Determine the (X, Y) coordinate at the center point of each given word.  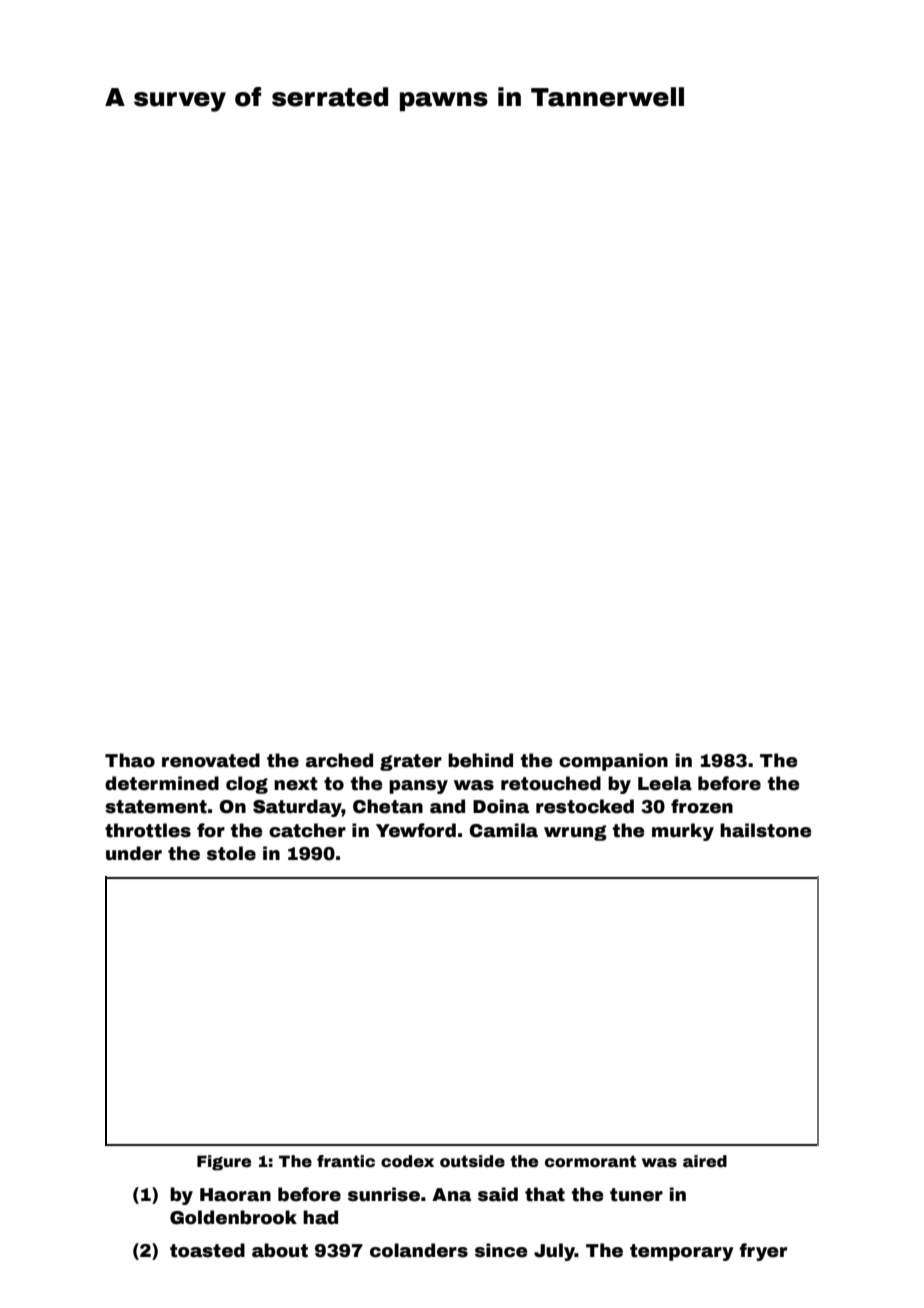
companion (613, 762)
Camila (503, 830)
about (280, 1250)
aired (705, 1161)
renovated (211, 760)
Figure (224, 1163)
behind (480, 760)
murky (683, 832)
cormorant (590, 1161)
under (134, 853)
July (554, 1252)
